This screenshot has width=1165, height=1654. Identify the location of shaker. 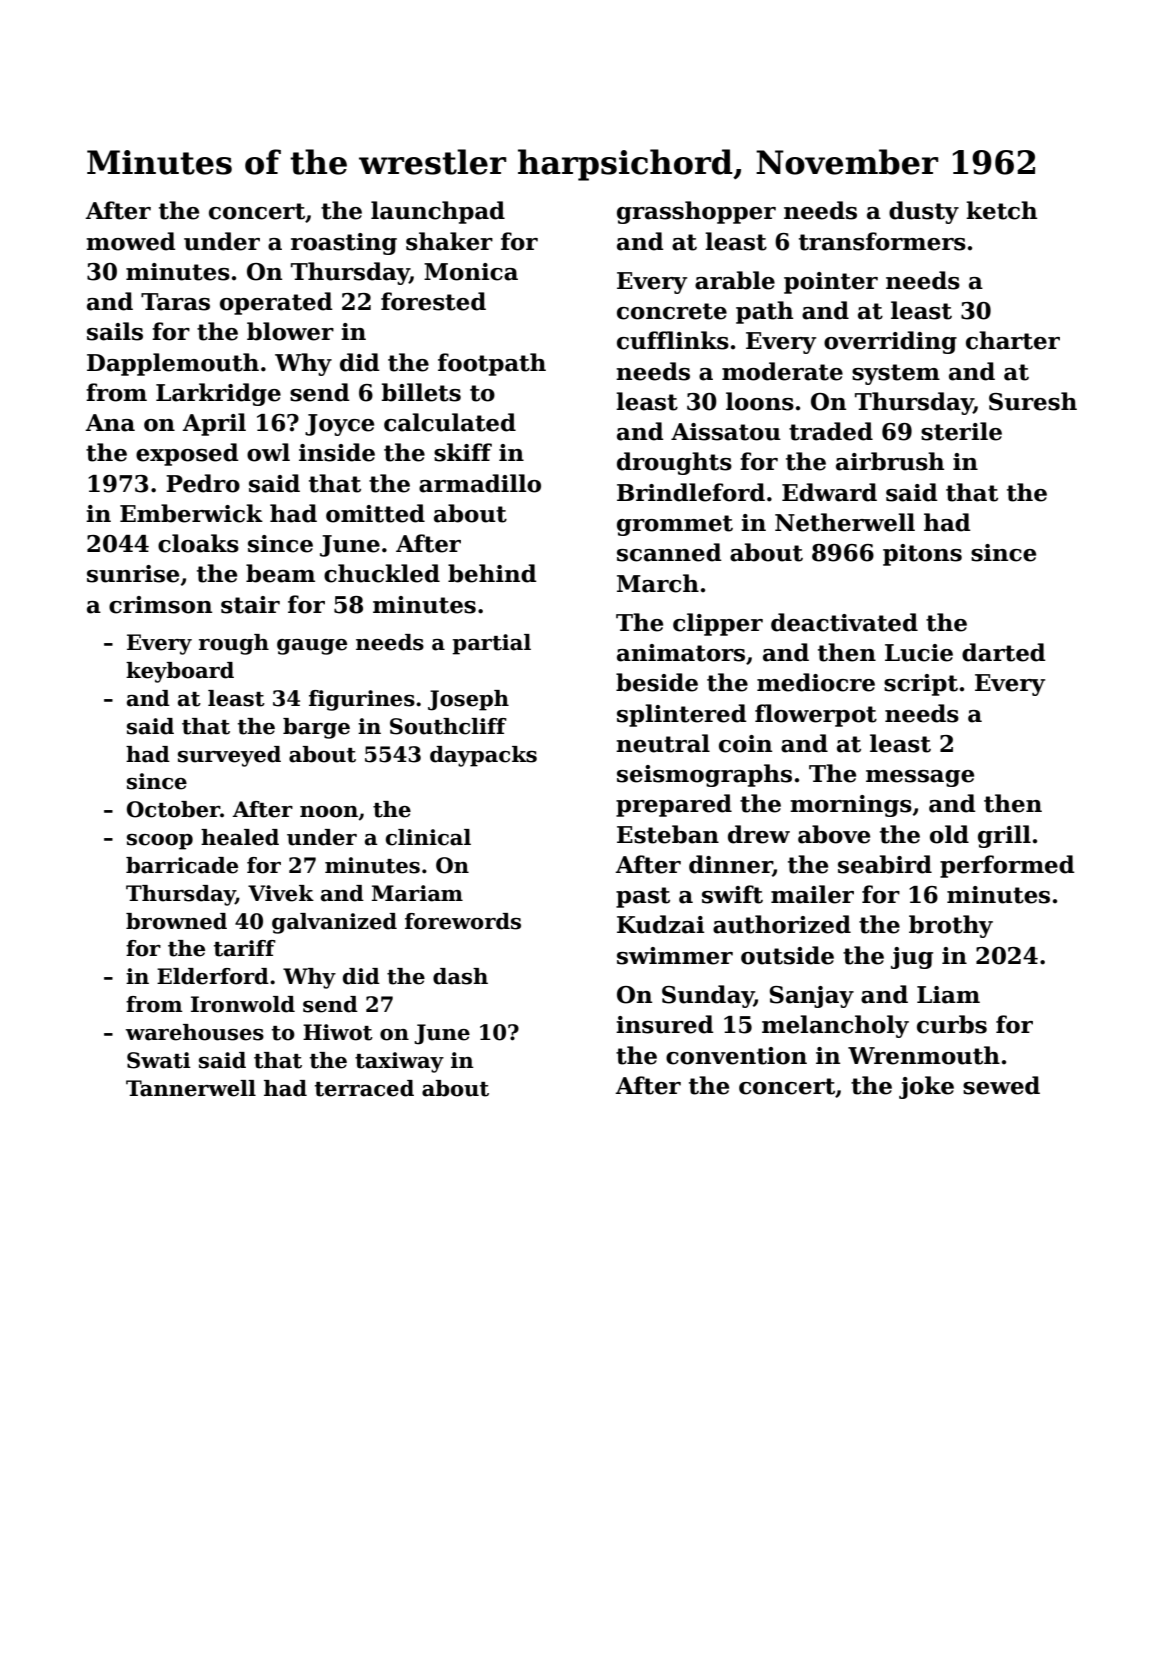
(449, 241).
